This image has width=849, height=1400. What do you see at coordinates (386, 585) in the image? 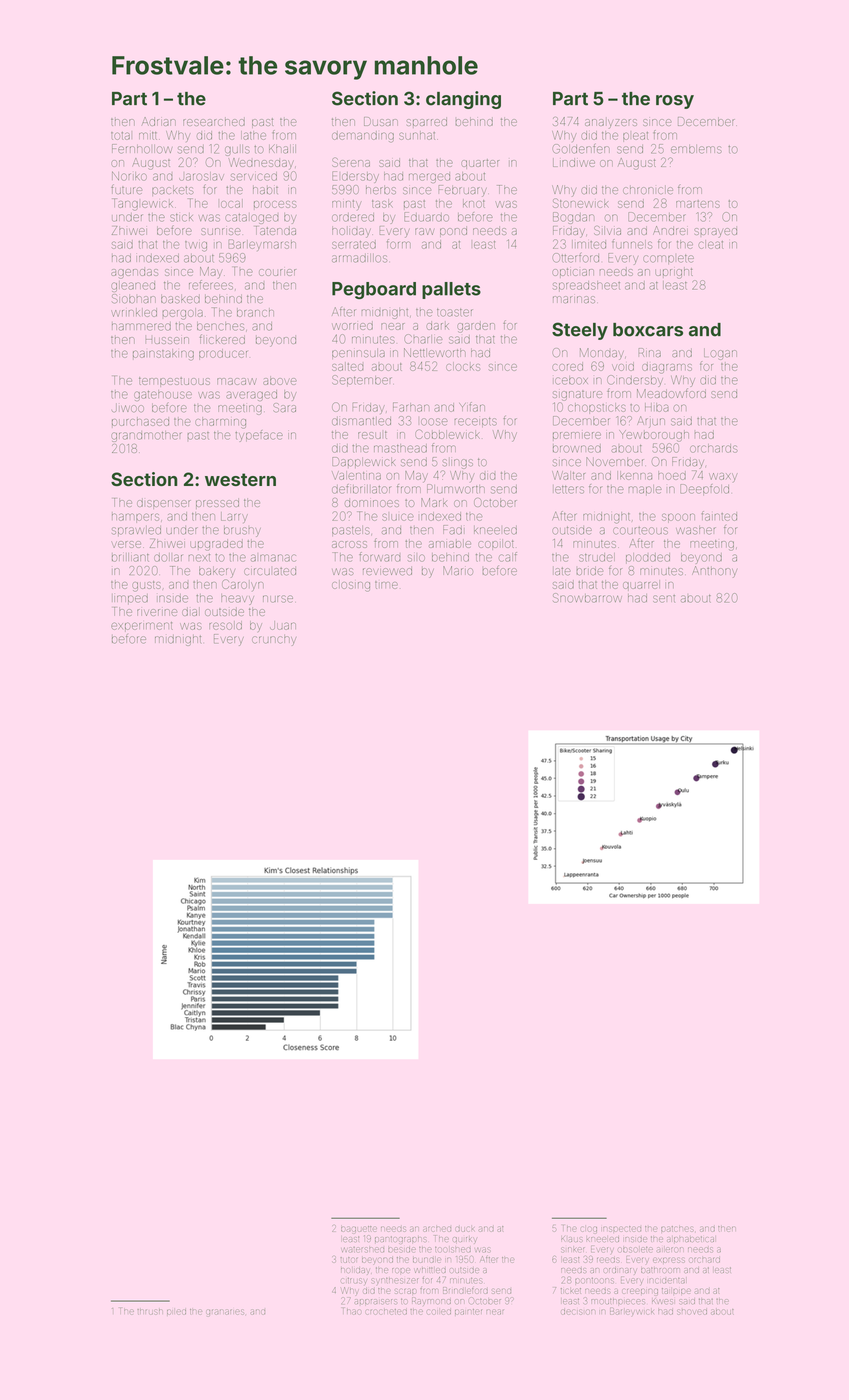
I see `time` at bounding box center [386, 585].
